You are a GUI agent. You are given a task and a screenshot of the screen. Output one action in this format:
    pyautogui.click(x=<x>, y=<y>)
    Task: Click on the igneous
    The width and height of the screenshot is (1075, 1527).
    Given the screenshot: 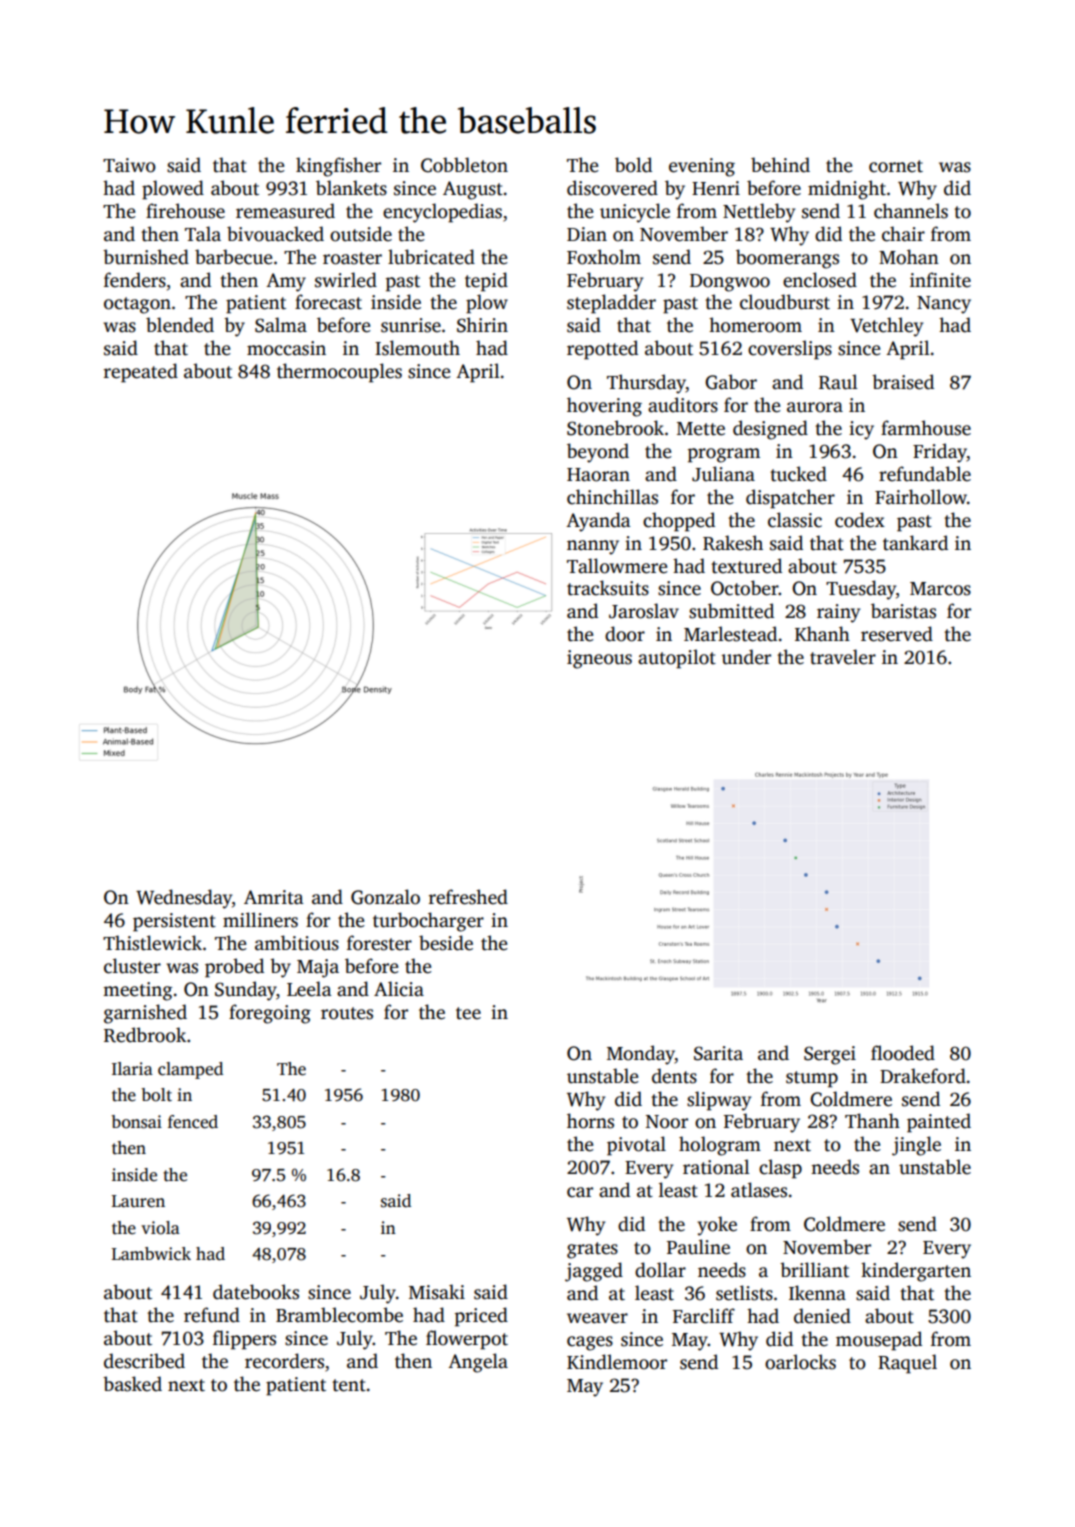 What is the action you would take?
    pyautogui.click(x=599, y=659)
